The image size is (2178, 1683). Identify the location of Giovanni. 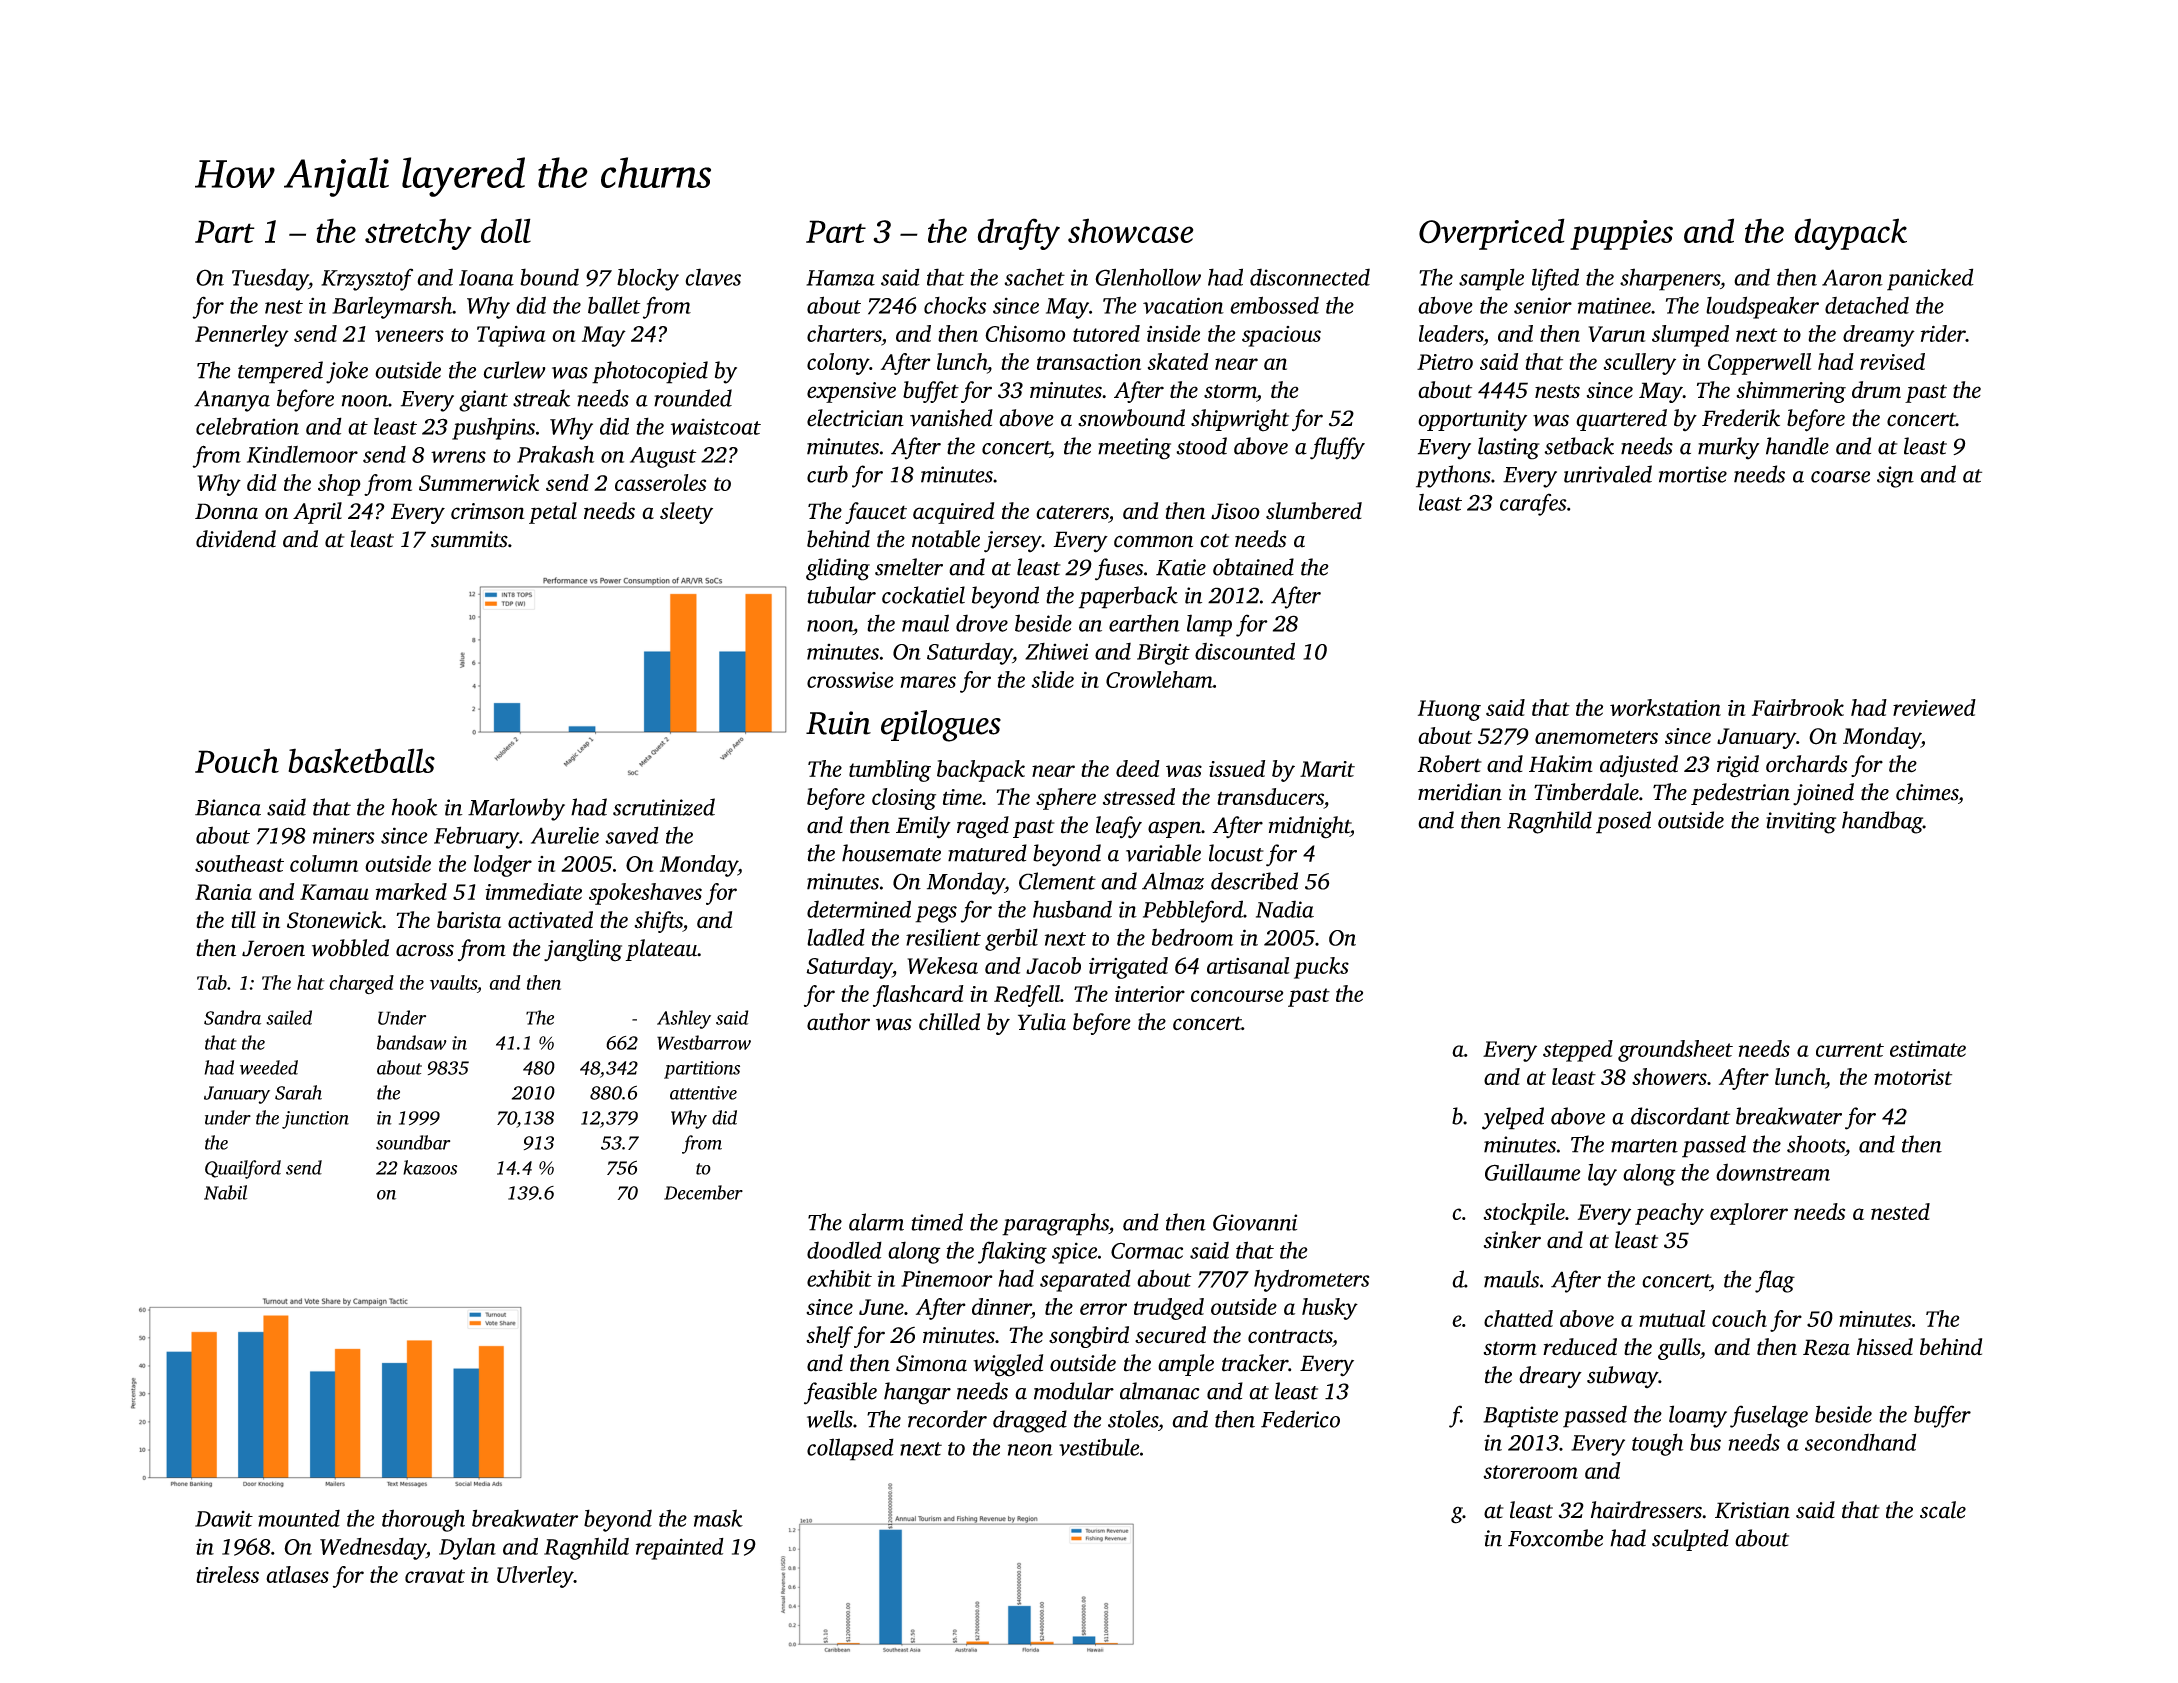
(1255, 1222).
